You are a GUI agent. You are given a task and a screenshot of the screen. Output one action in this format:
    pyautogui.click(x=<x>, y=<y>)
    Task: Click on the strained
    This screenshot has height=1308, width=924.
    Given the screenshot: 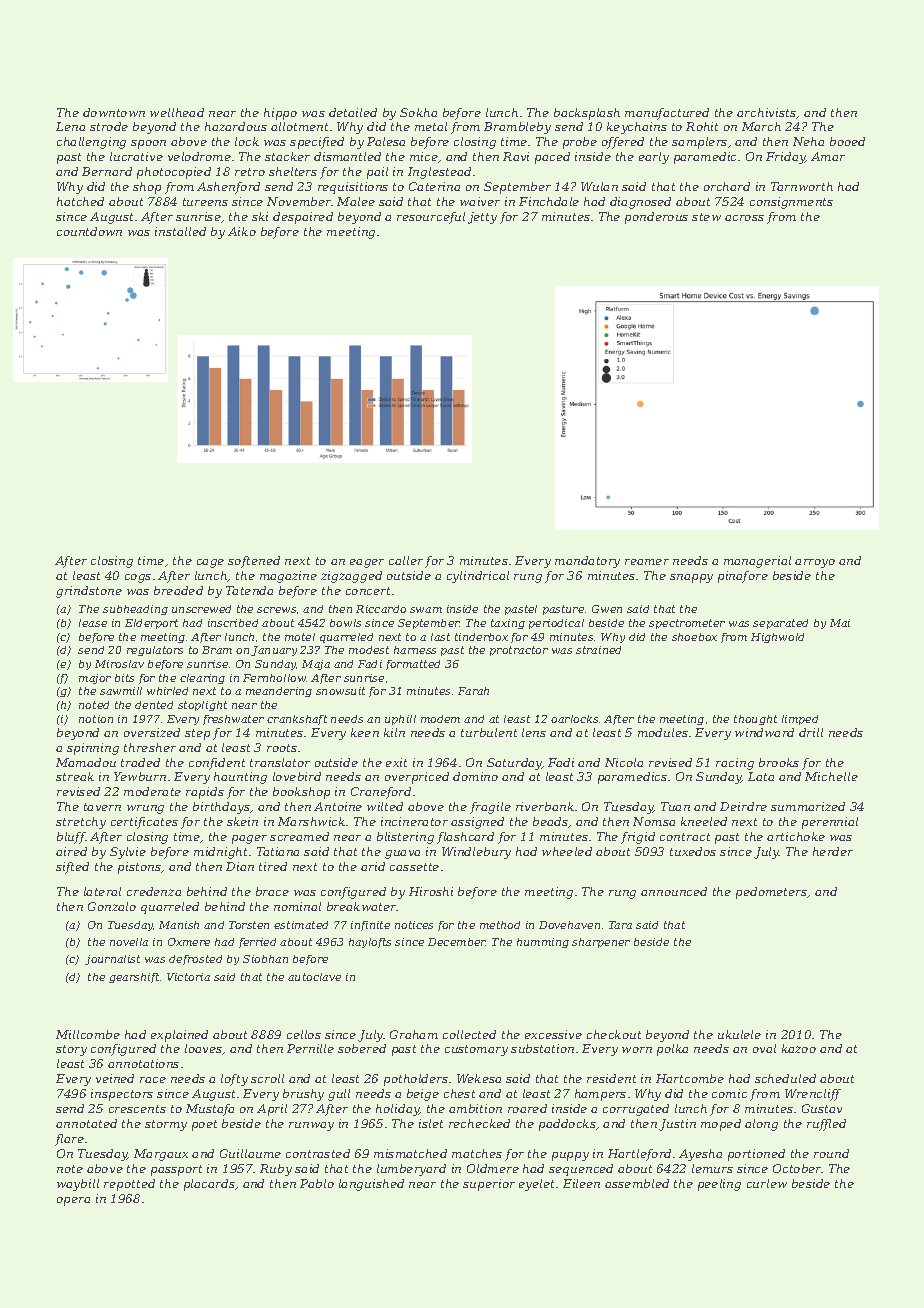 What is the action you would take?
    pyautogui.click(x=598, y=650)
